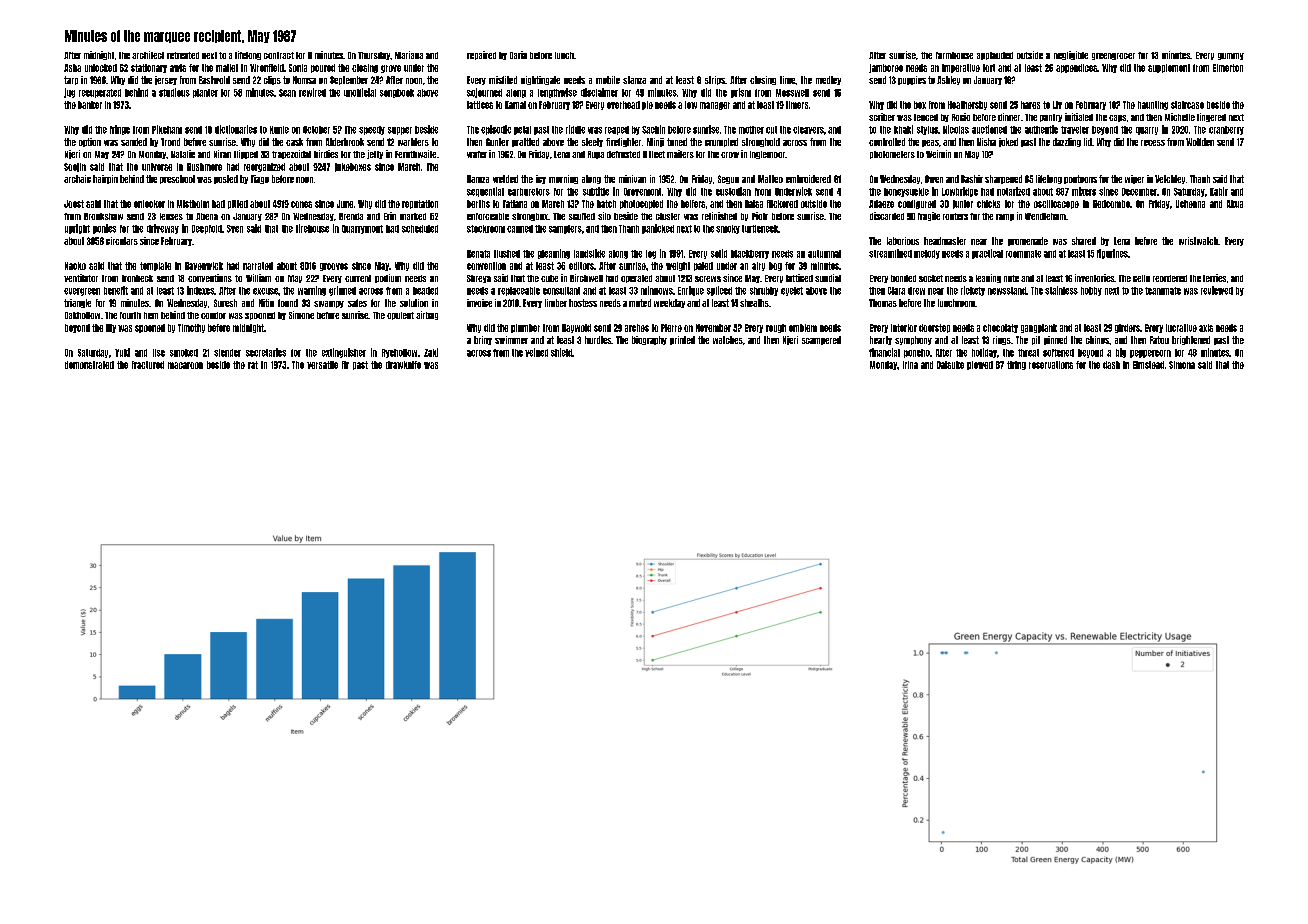 The image size is (1308, 924). I want to click on reviewed, so click(1217, 290).
